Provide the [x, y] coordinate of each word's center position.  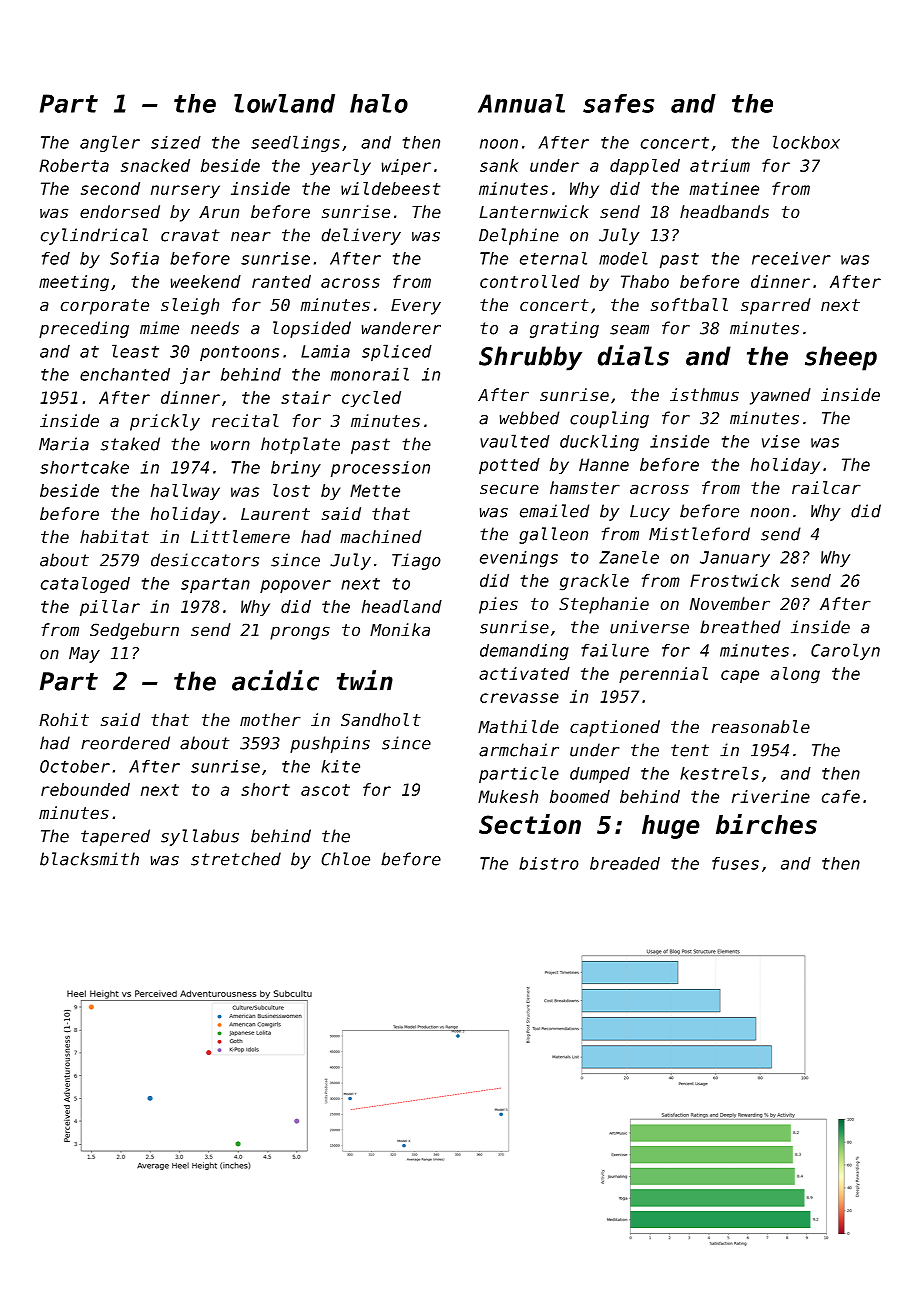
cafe [841, 796]
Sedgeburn [134, 631]
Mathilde [518, 726]
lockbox [806, 142]
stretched [236, 859]
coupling [609, 419]
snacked [155, 165]
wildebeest [390, 188]
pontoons [239, 353]
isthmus [704, 394]
